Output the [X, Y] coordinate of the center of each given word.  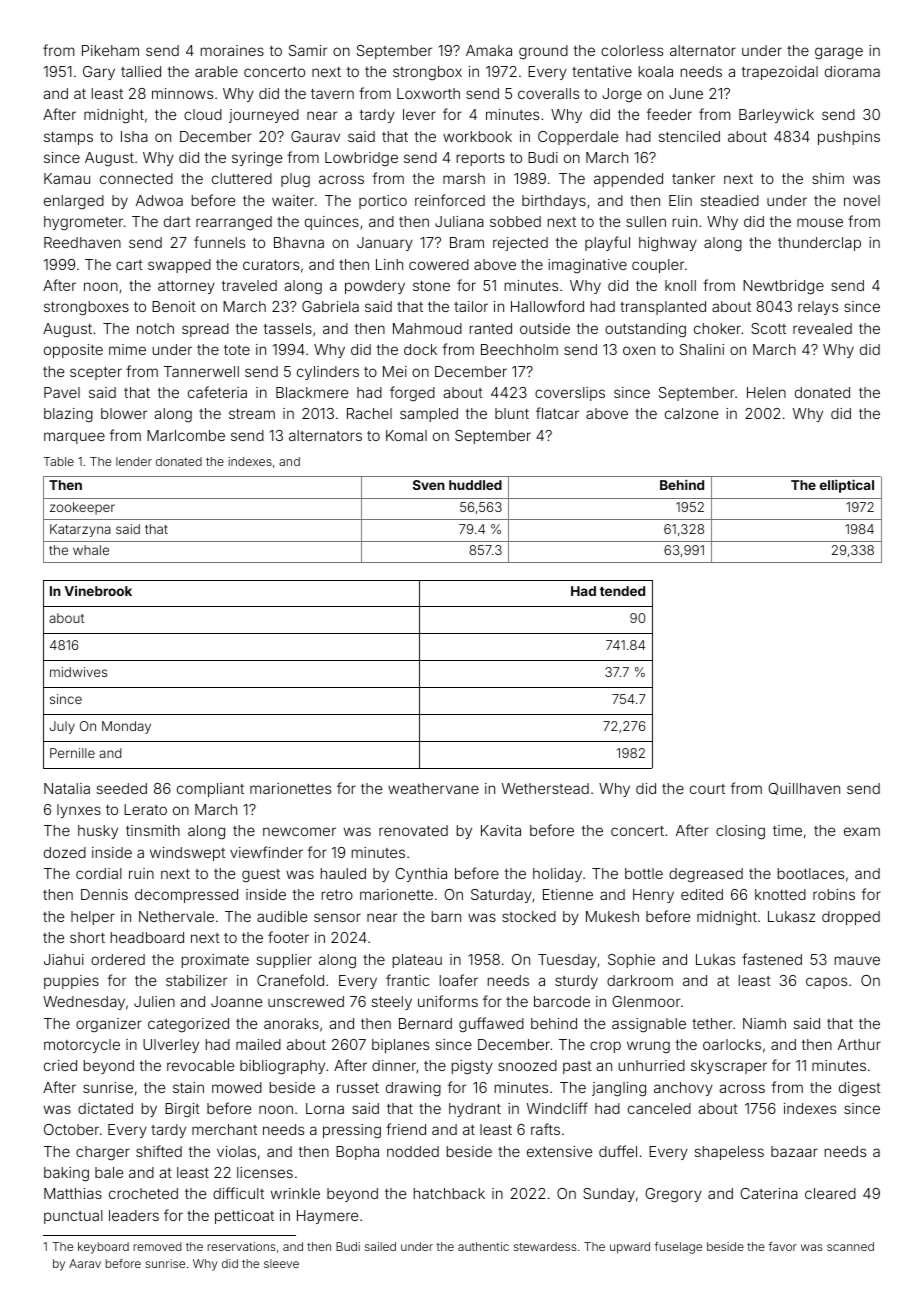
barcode [562, 1001]
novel [862, 200]
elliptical [847, 486]
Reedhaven [82, 242]
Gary [99, 73]
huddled [475, 485]
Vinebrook [98, 591]
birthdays [554, 202]
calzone [691, 413]
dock [420, 349]
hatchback [449, 1193]
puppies [71, 982]
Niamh [764, 1023]
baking [66, 1174]
